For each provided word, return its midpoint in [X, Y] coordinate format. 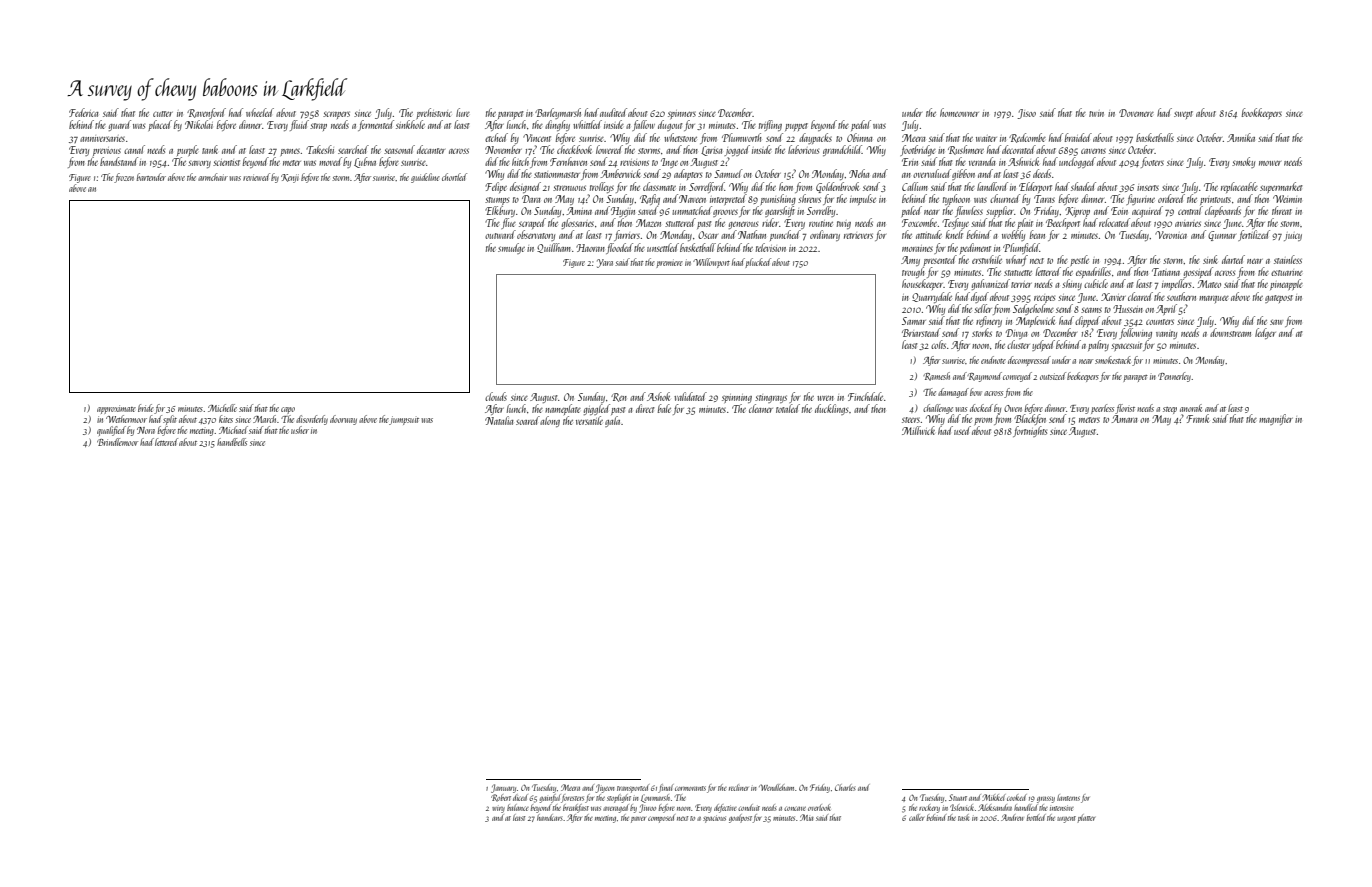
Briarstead [921, 332]
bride [146, 408]
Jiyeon [605, 788]
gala [612, 421]
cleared [1140, 296]
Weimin [1287, 199]
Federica [84, 112]
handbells [232, 442]
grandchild [842, 150]
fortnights [1030, 431]
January [503, 788]
